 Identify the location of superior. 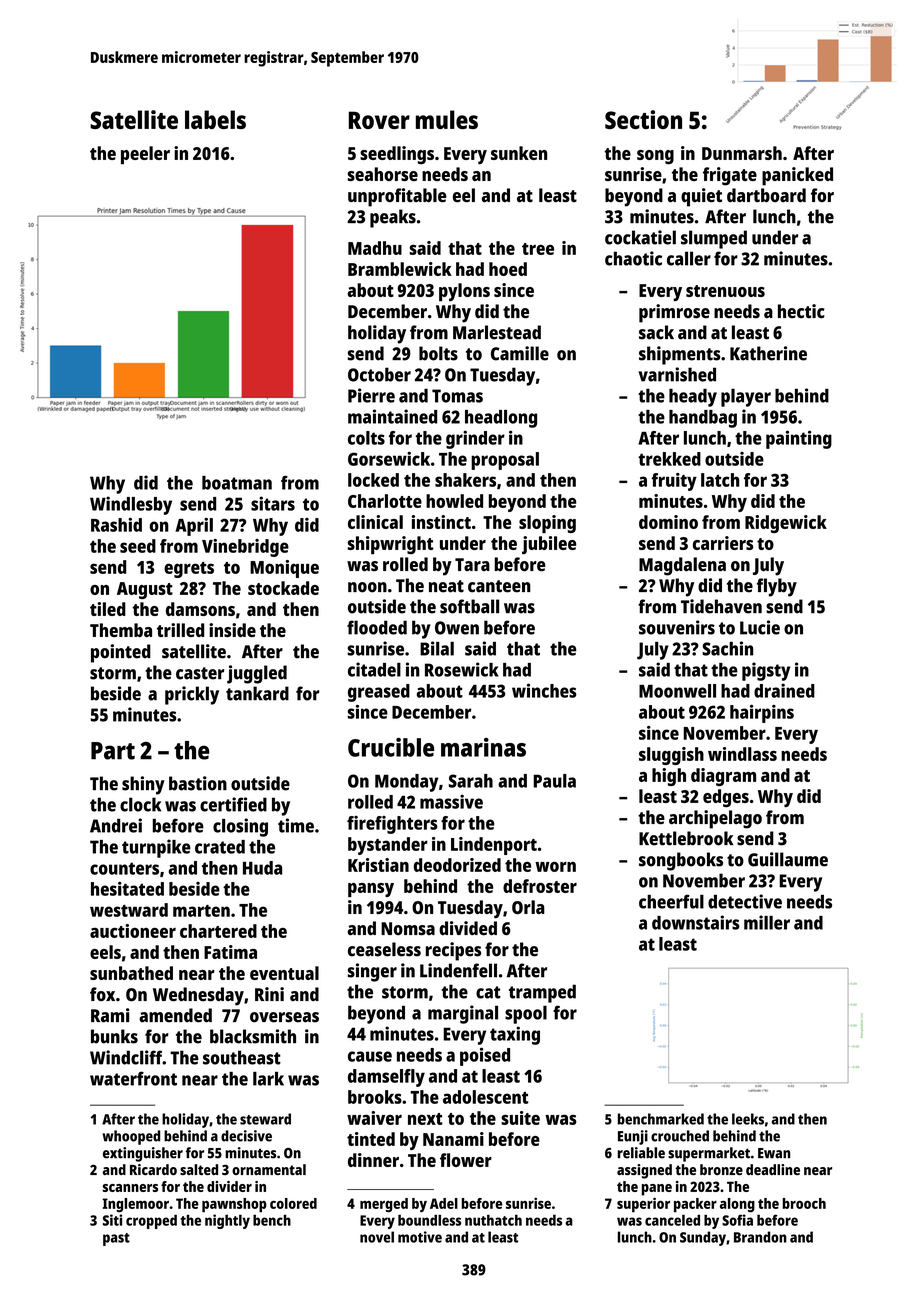
(643, 1205).
